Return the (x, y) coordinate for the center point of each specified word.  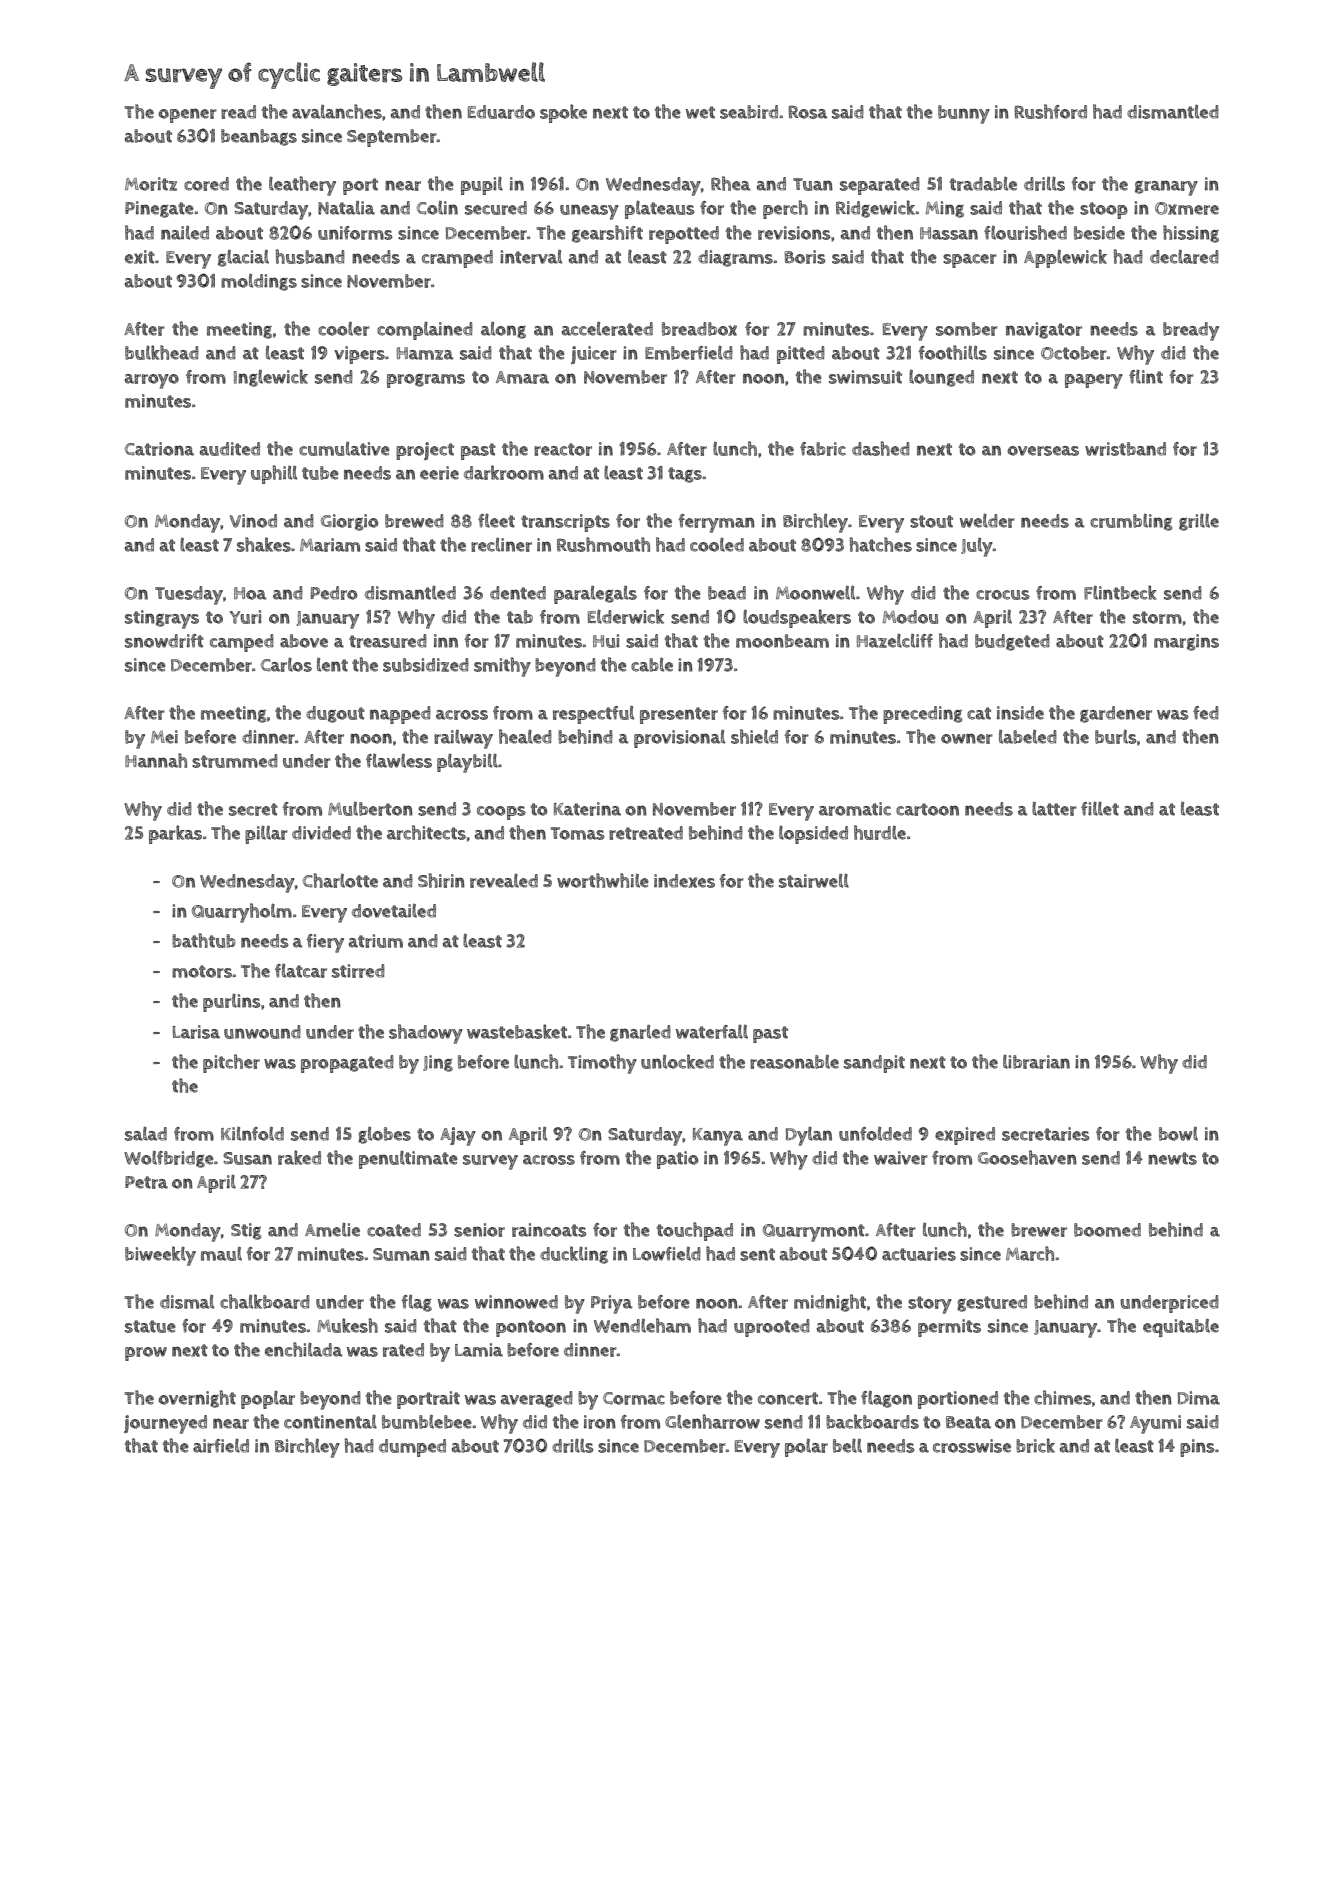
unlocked (677, 1061)
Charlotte (340, 880)
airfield (221, 1445)
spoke (563, 113)
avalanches (337, 111)
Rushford (1051, 111)
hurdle (880, 832)
